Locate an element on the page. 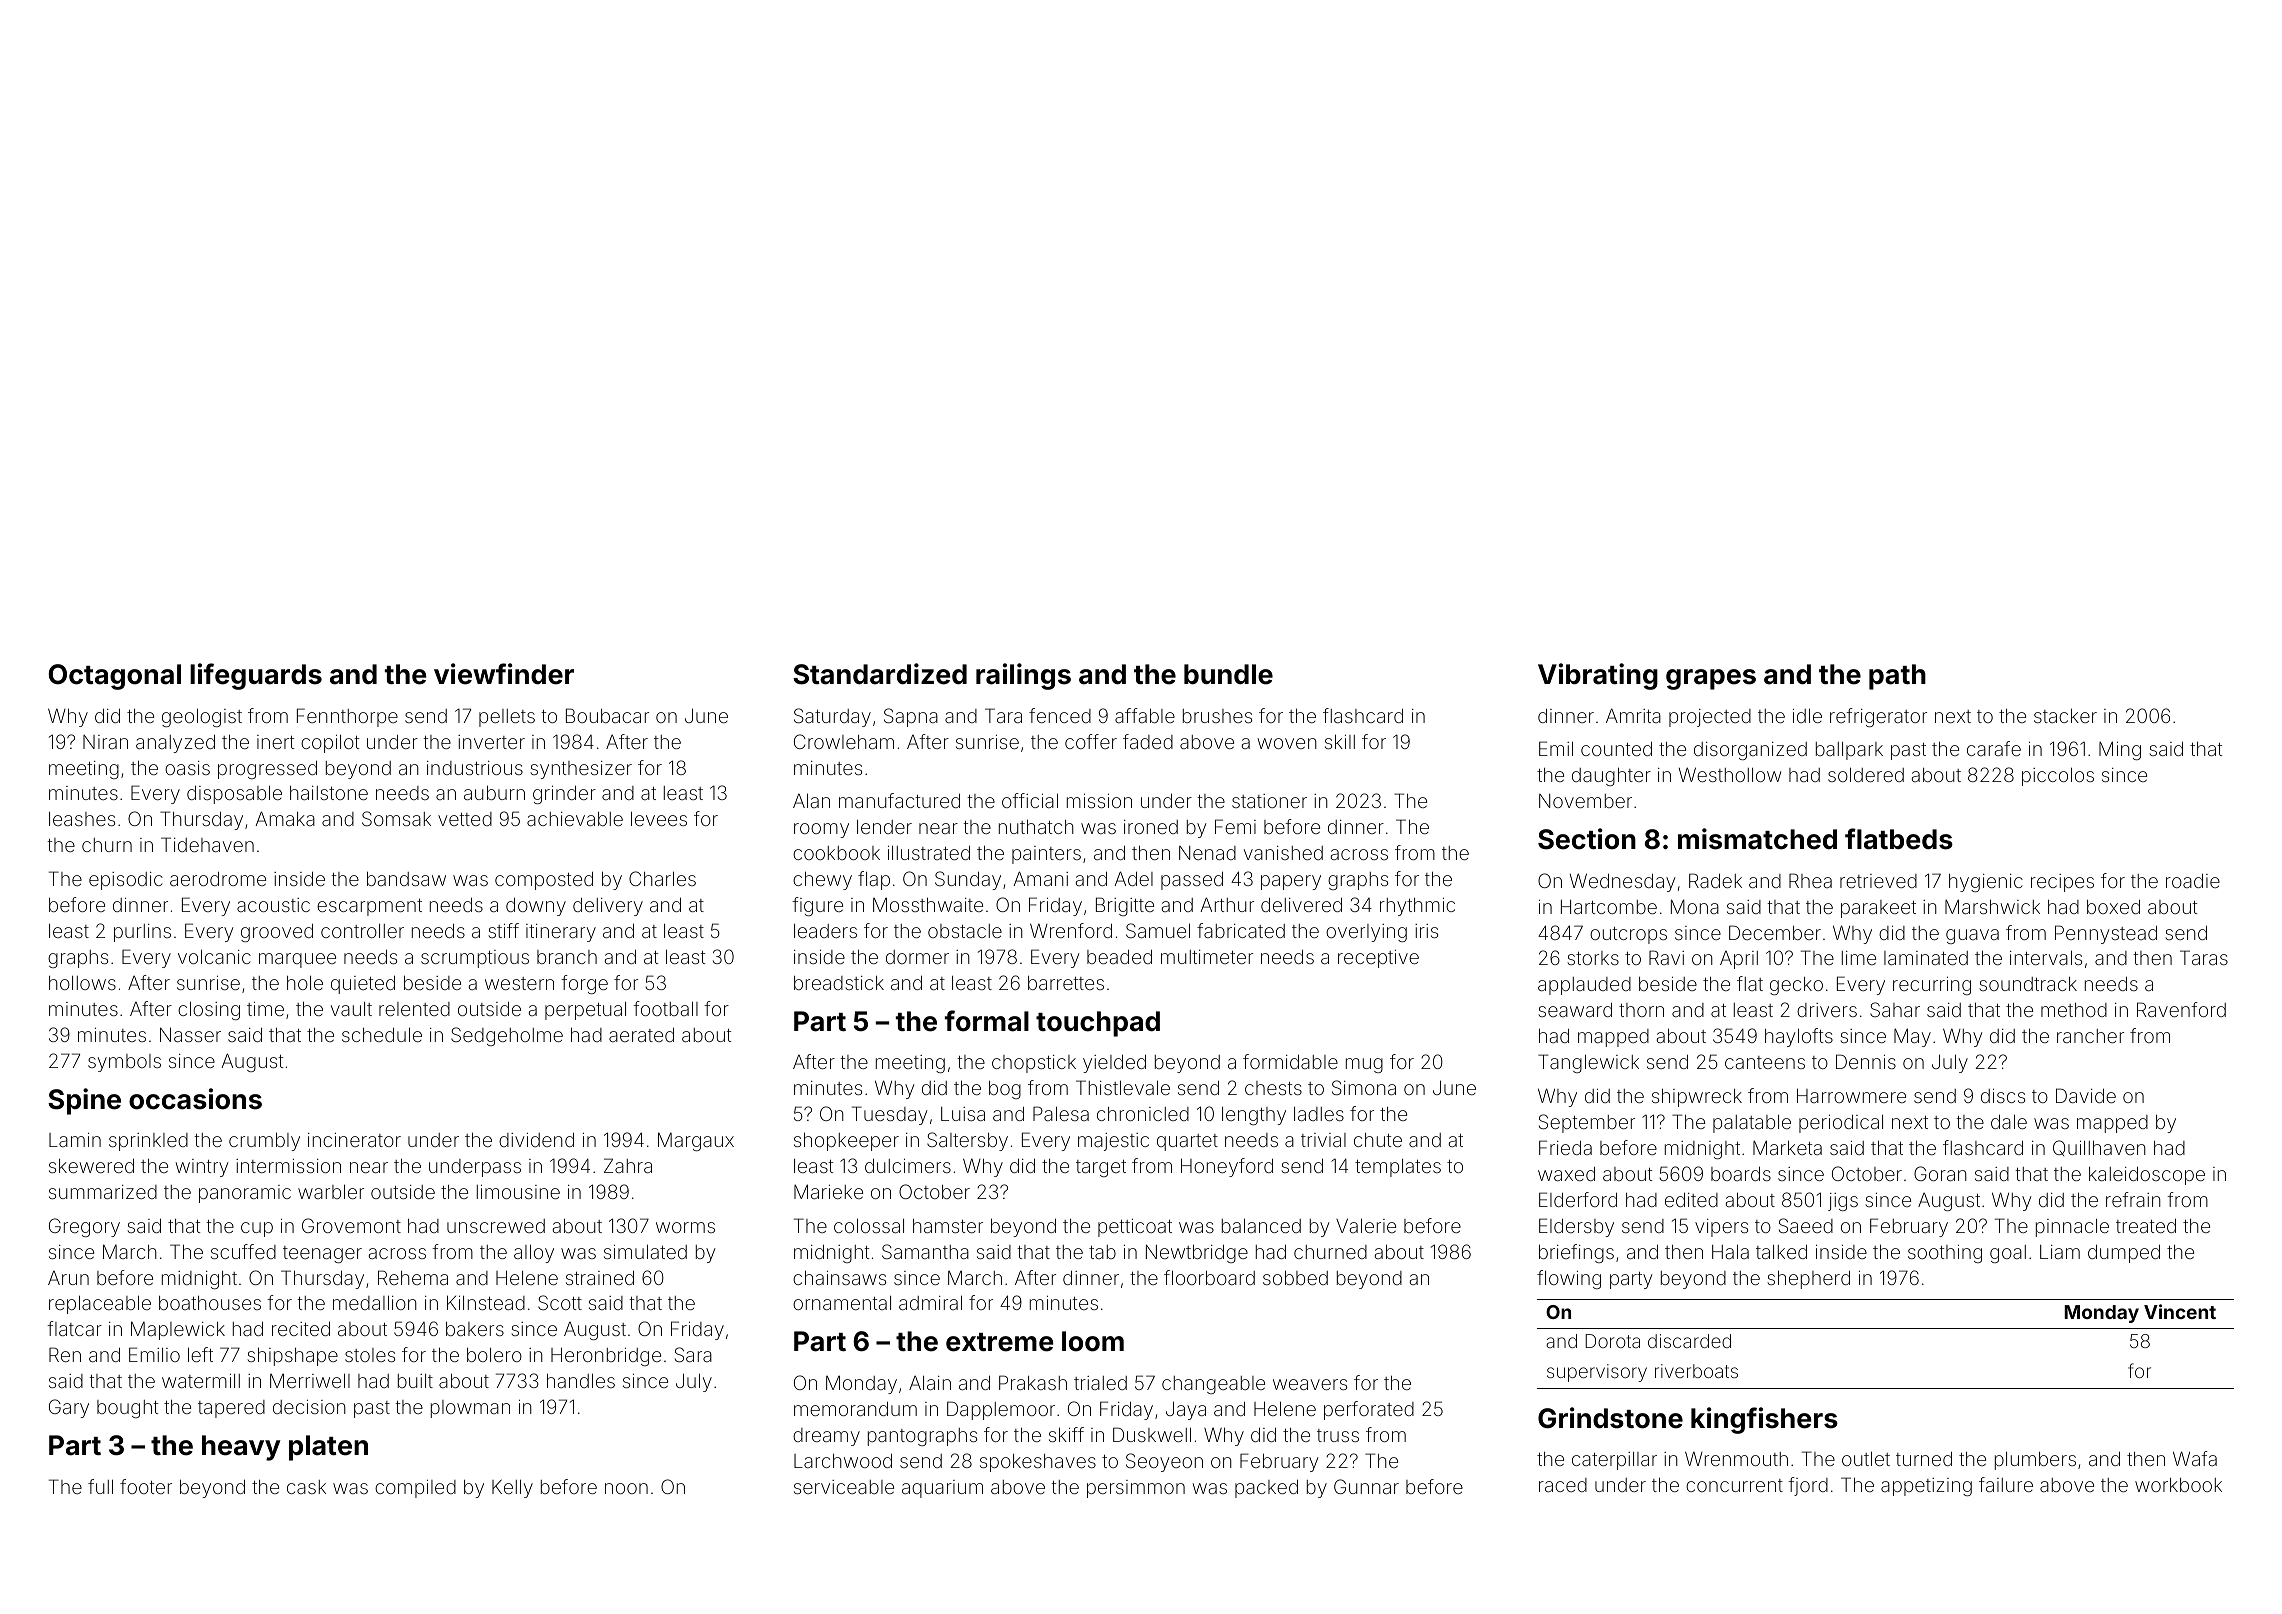 Image resolution: width=2282 pixels, height=1614 pixels. delivery is located at coordinates (608, 907).
